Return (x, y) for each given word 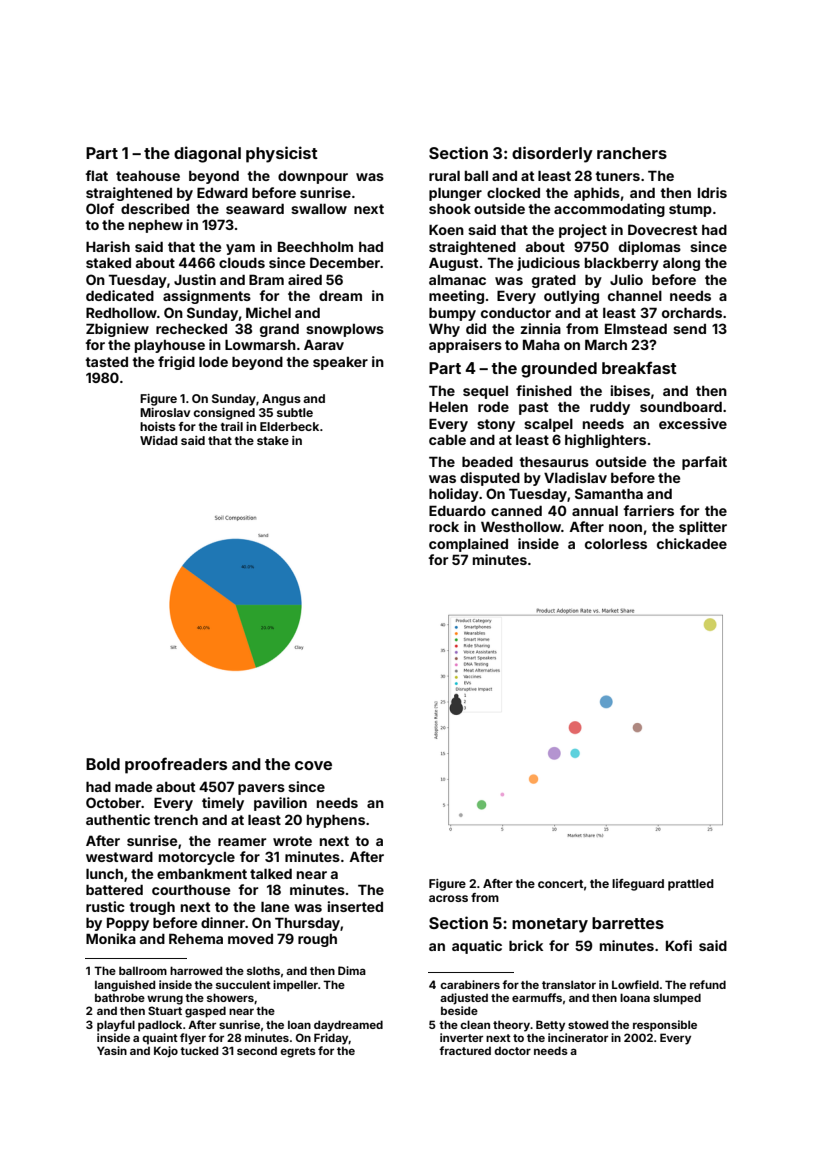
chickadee (692, 543)
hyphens (336, 821)
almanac (457, 280)
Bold (103, 764)
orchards (692, 313)
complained (468, 545)
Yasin (112, 1050)
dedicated (120, 295)
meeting (456, 297)
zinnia (540, 328)
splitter (703, 528)
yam (240, 249)
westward (119, 857)
